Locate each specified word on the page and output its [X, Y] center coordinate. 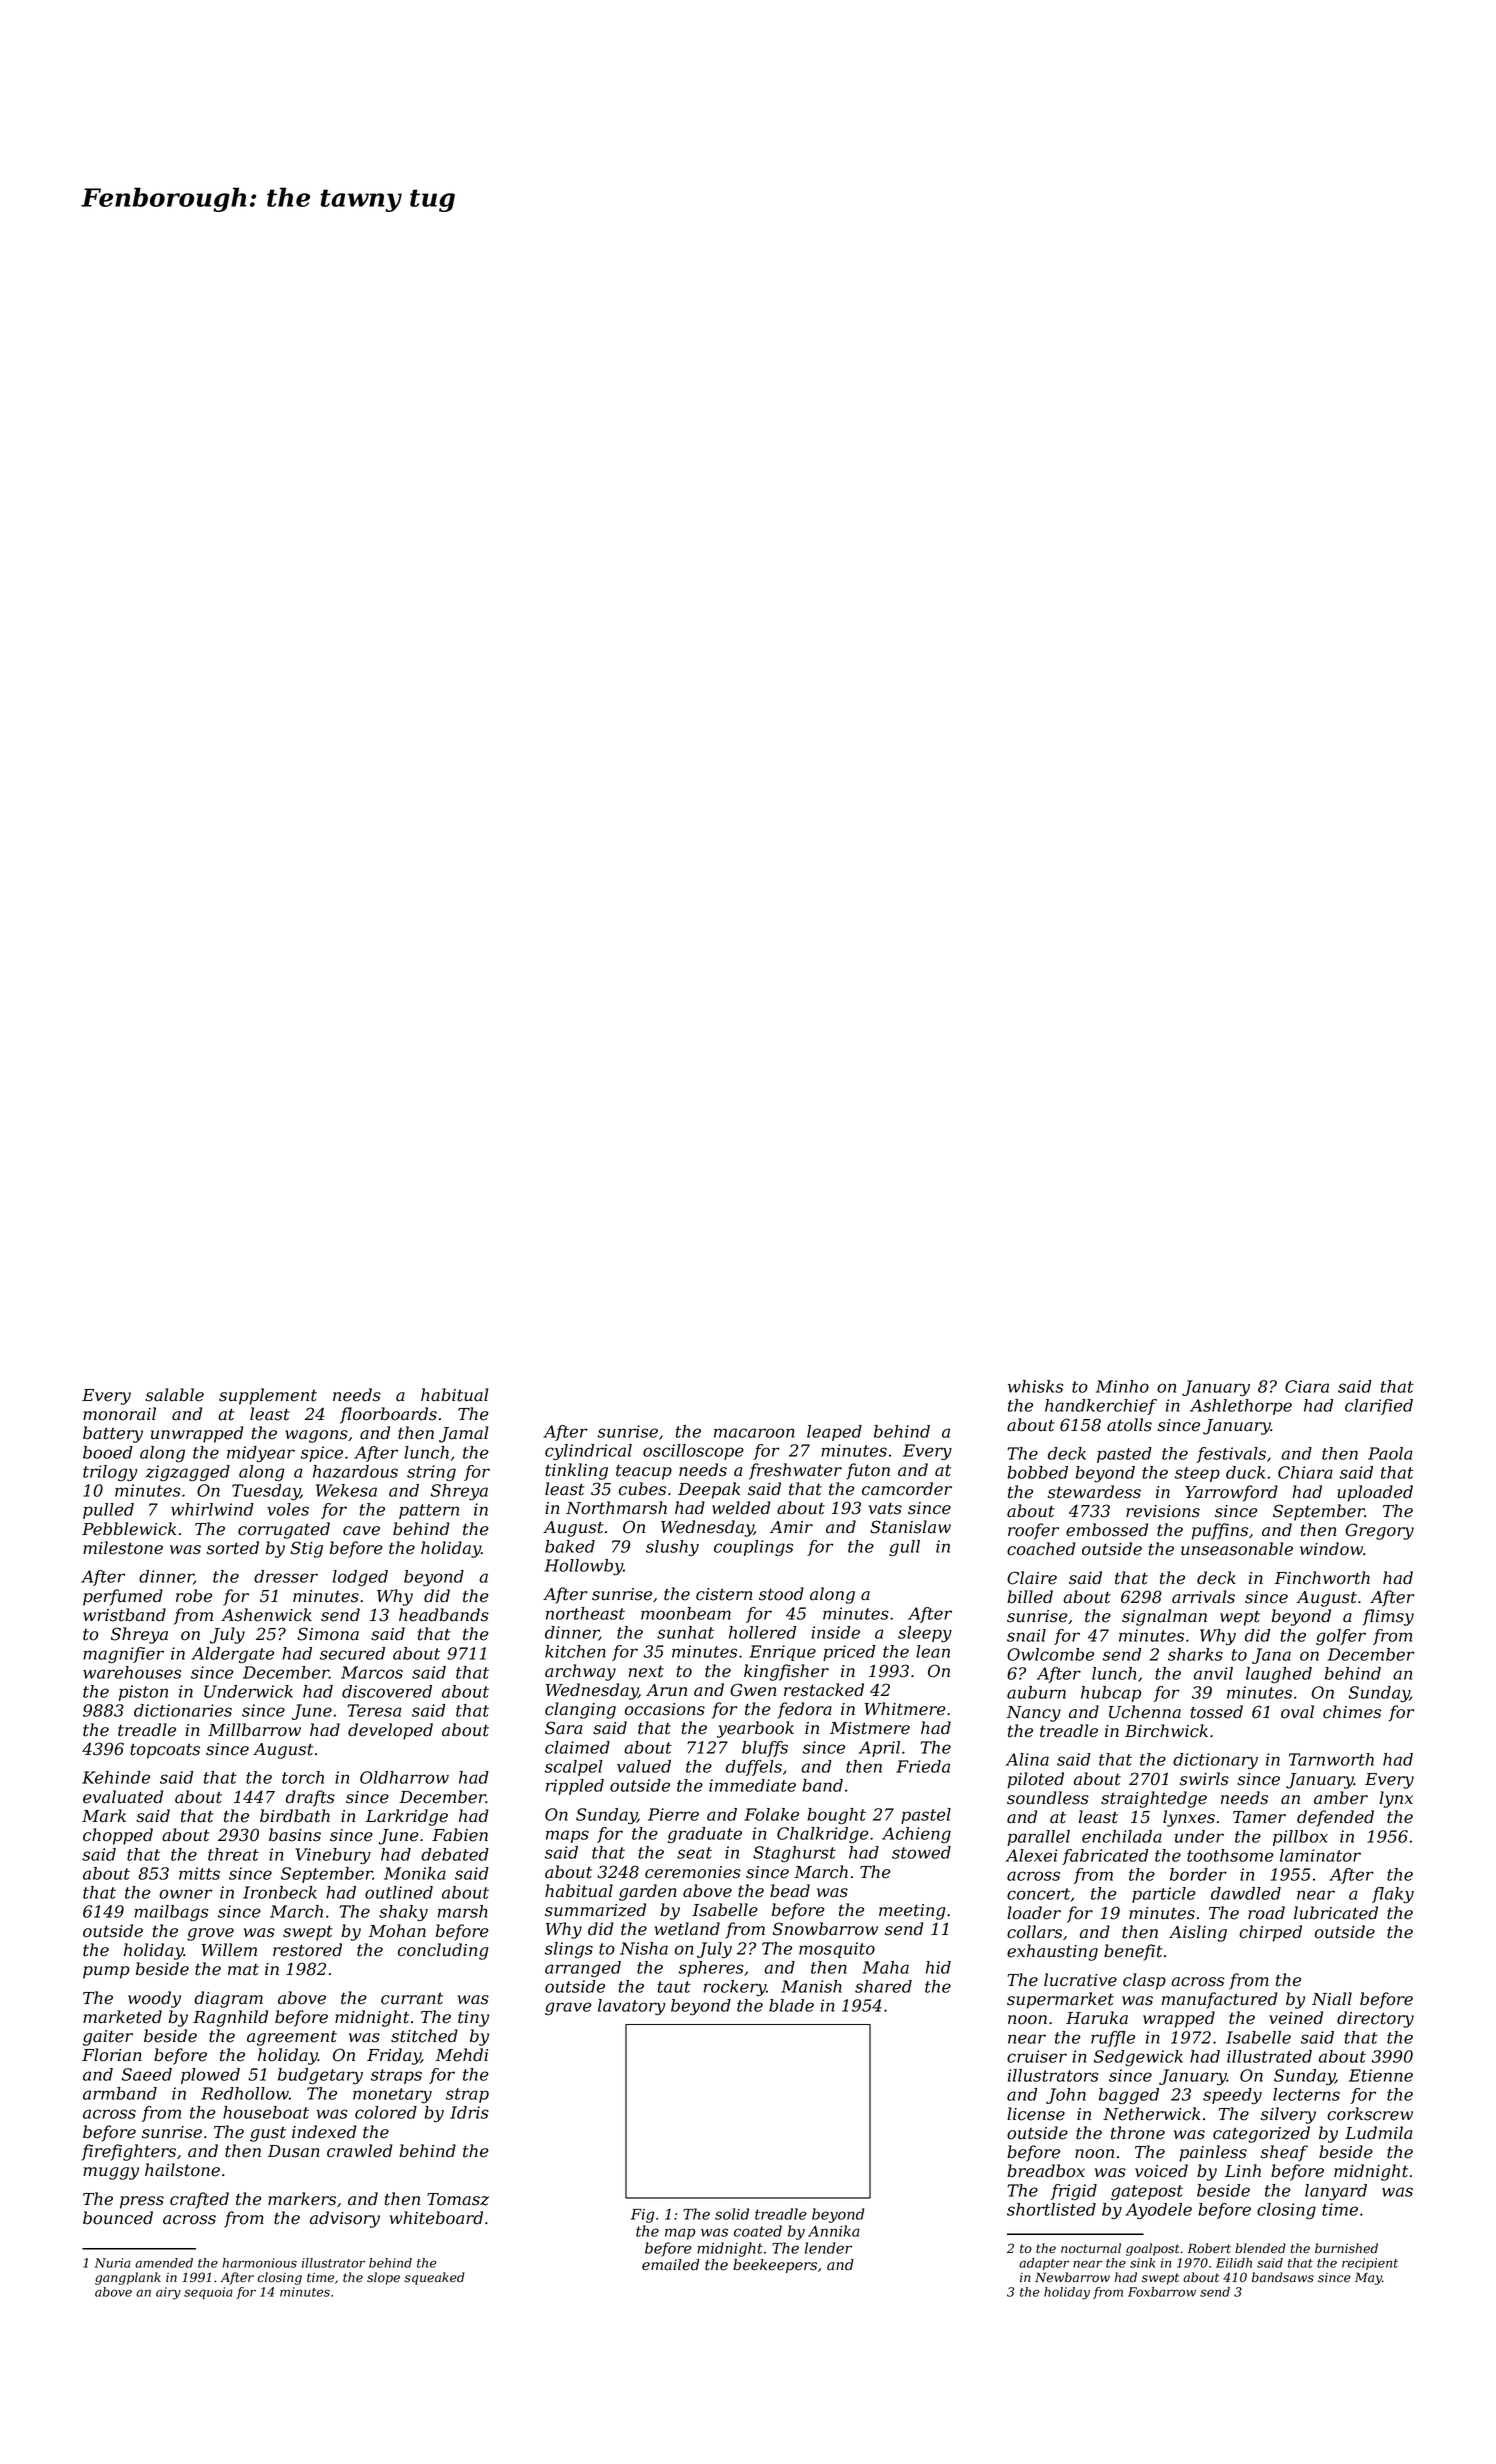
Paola [1390, 1453]
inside [835, 1632]
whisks [1035, 1386]
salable [174, 1395]
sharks [1195, 1654]
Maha [885, 1967]
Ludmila [1378, 2133]
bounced [118, 2218]
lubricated [1336, 1913]
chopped [118, 1836]
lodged [360, 1578]
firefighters [128, 2152]
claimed [577, 1747]
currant [412, 1998]
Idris [469, 2112]
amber [1341, 1798]
